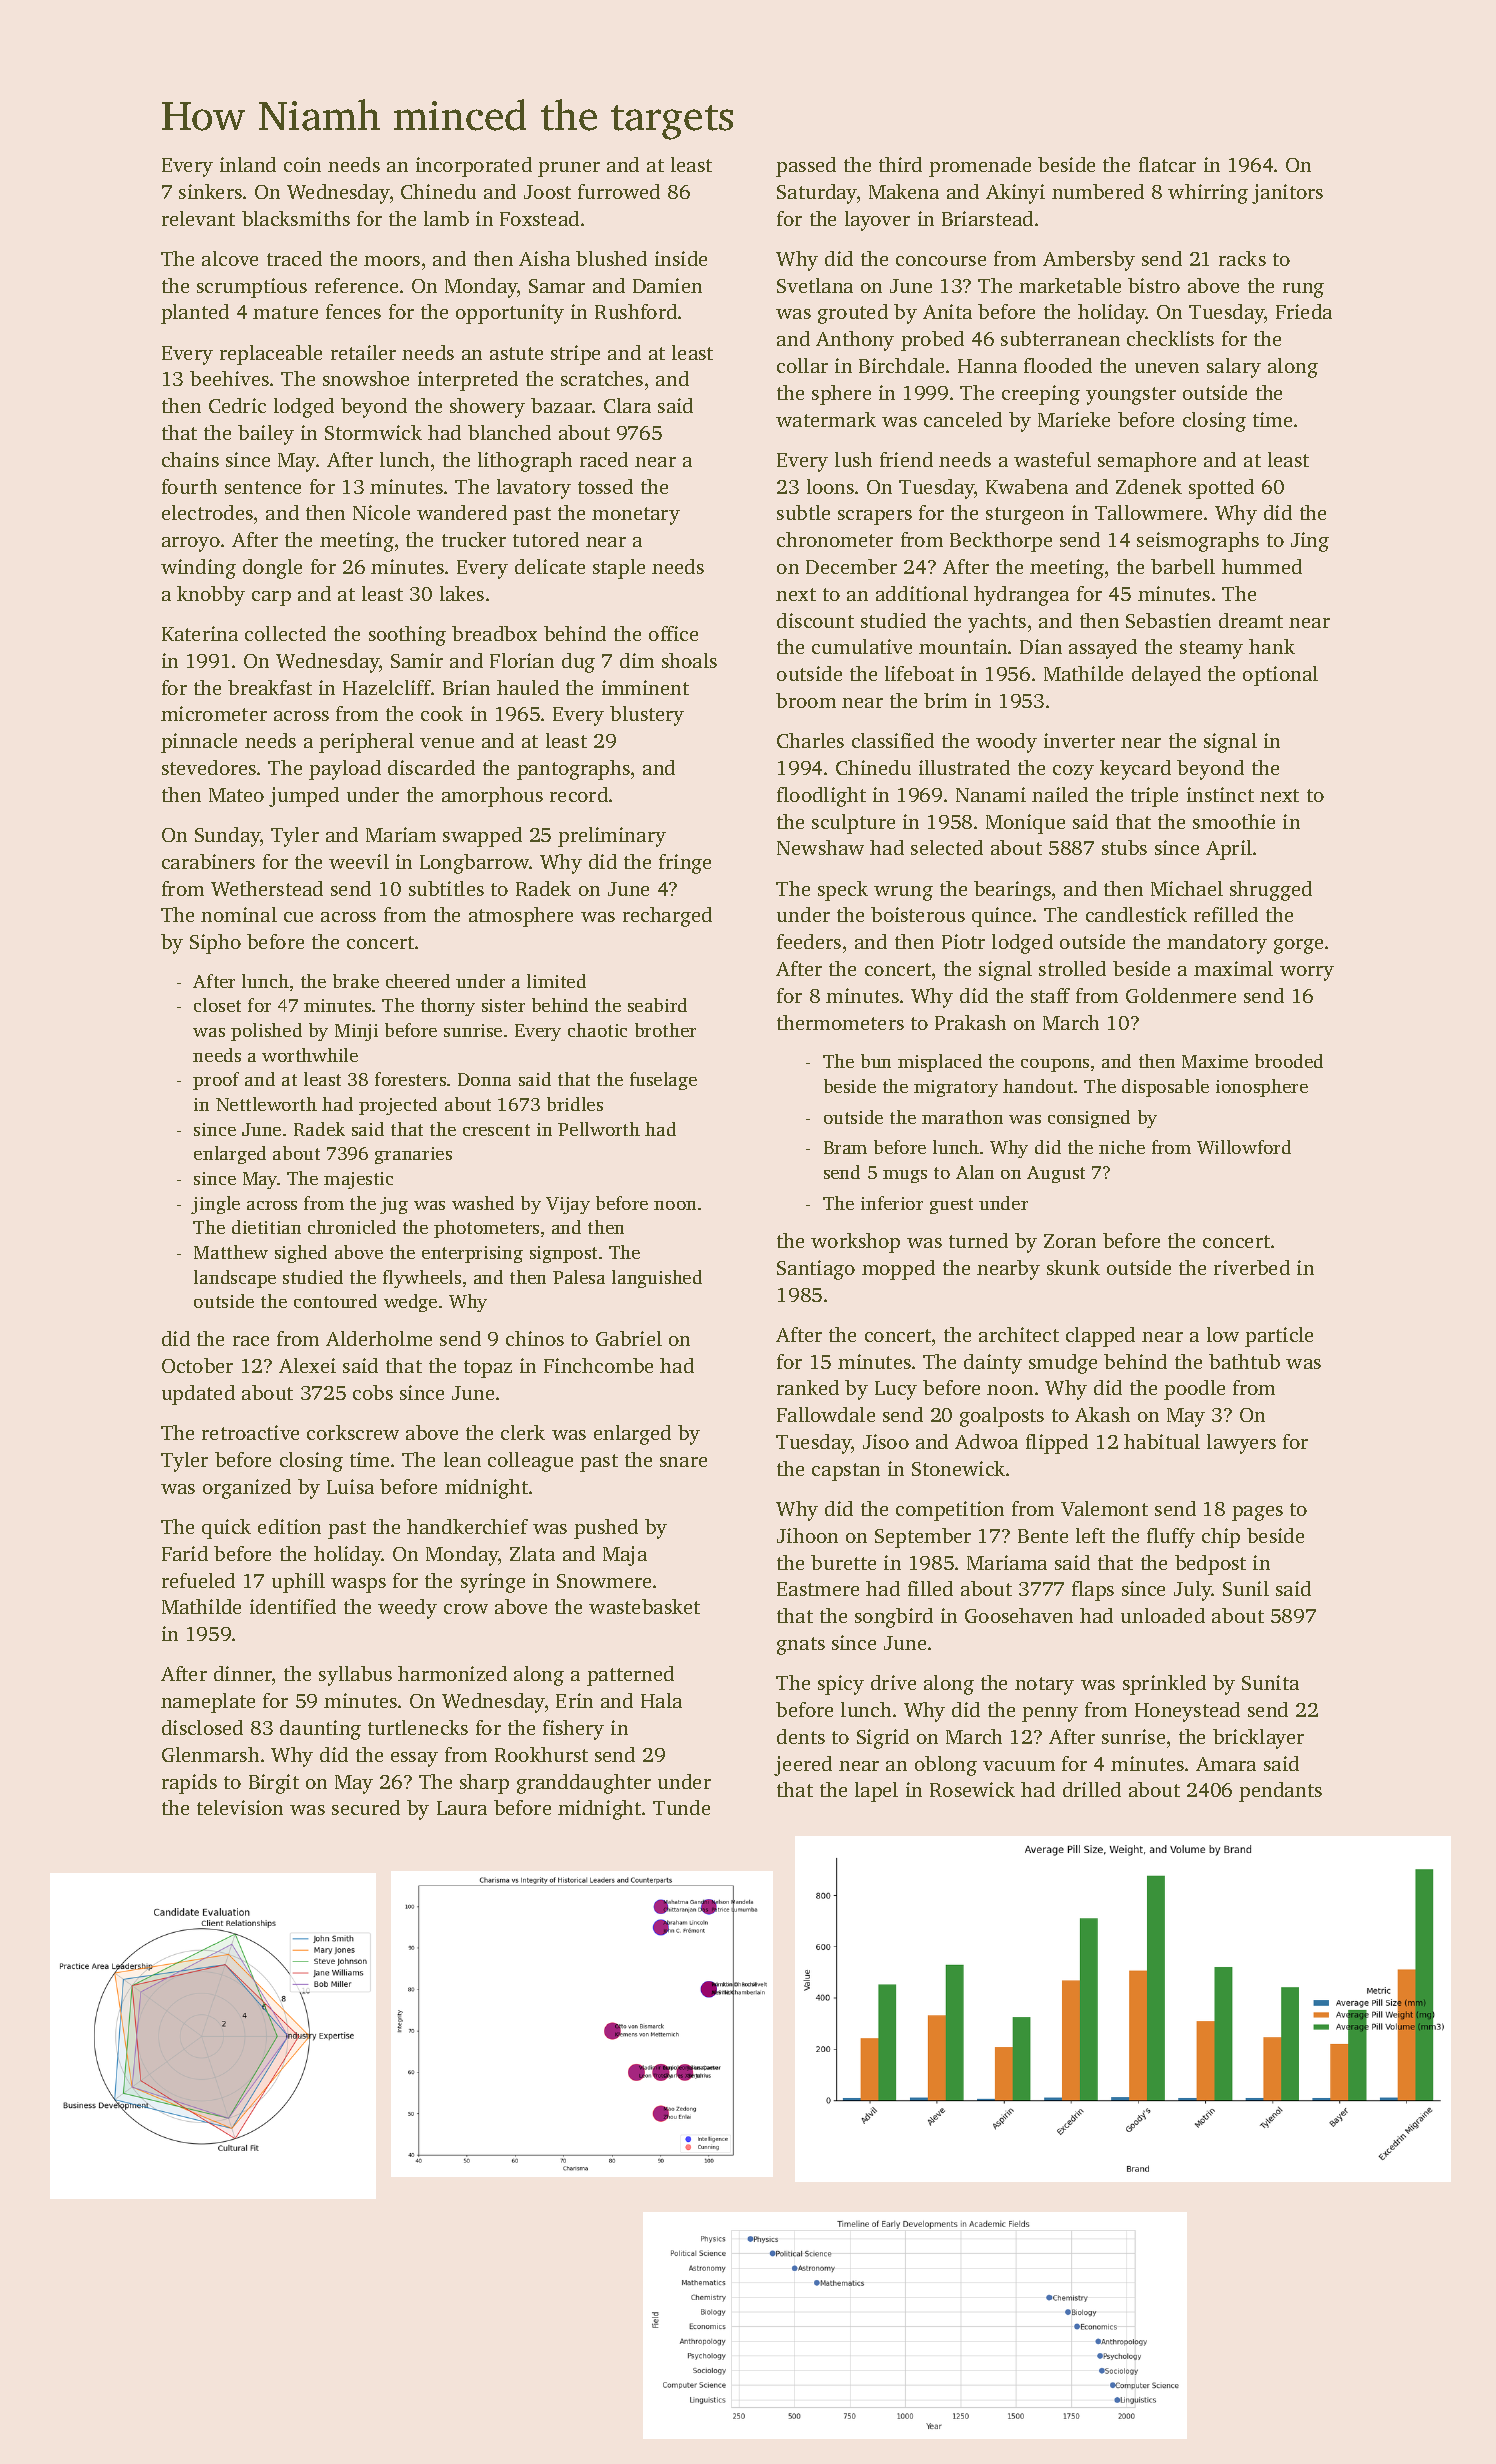 The height and width of the document is (2464, 1496). What do you see at coordinates (1289, 1061) in the document?
I see `brooded` at bounding box center [1289, 1061].
